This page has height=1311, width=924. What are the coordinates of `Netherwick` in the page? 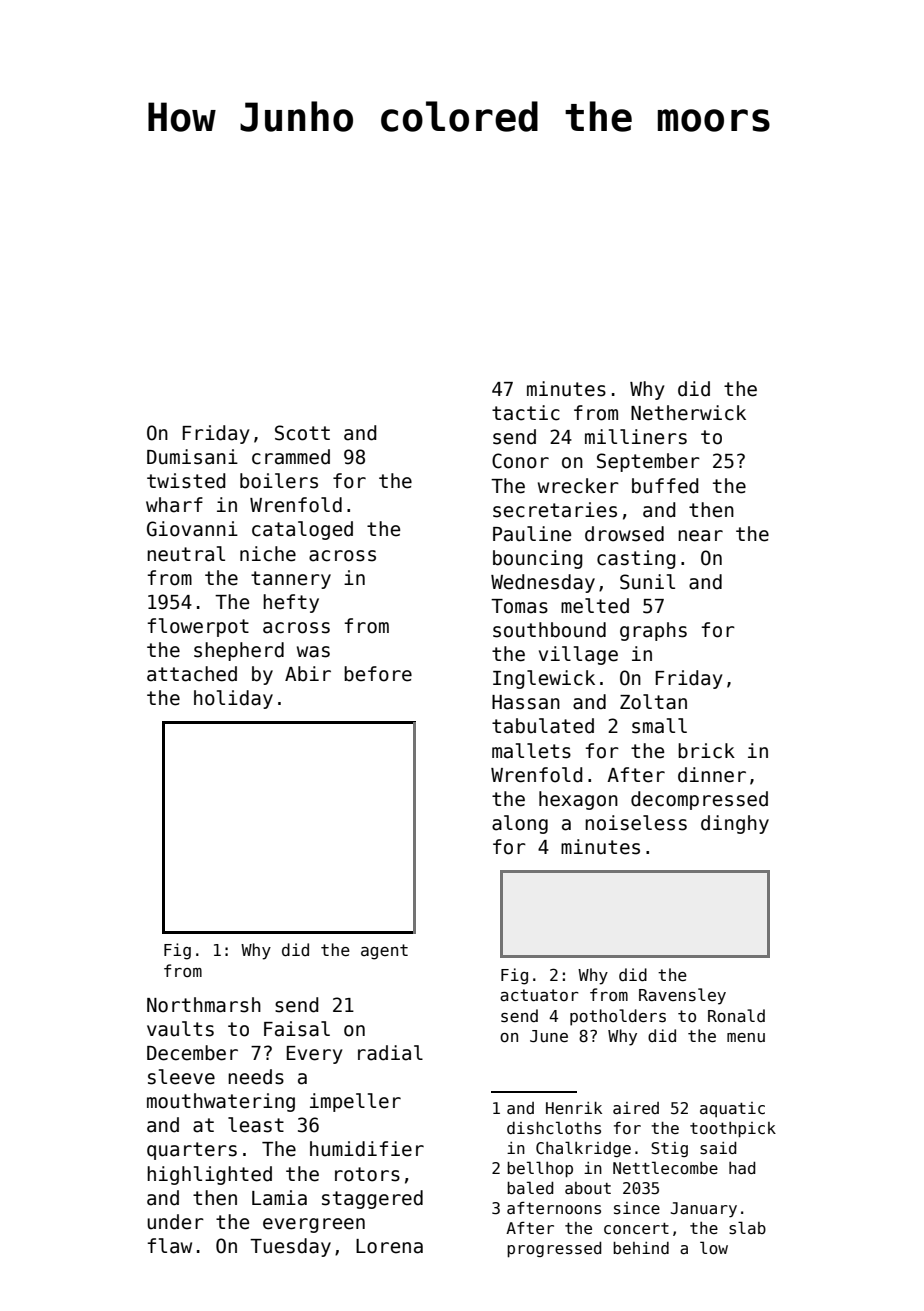 It's located at (688, 413).
